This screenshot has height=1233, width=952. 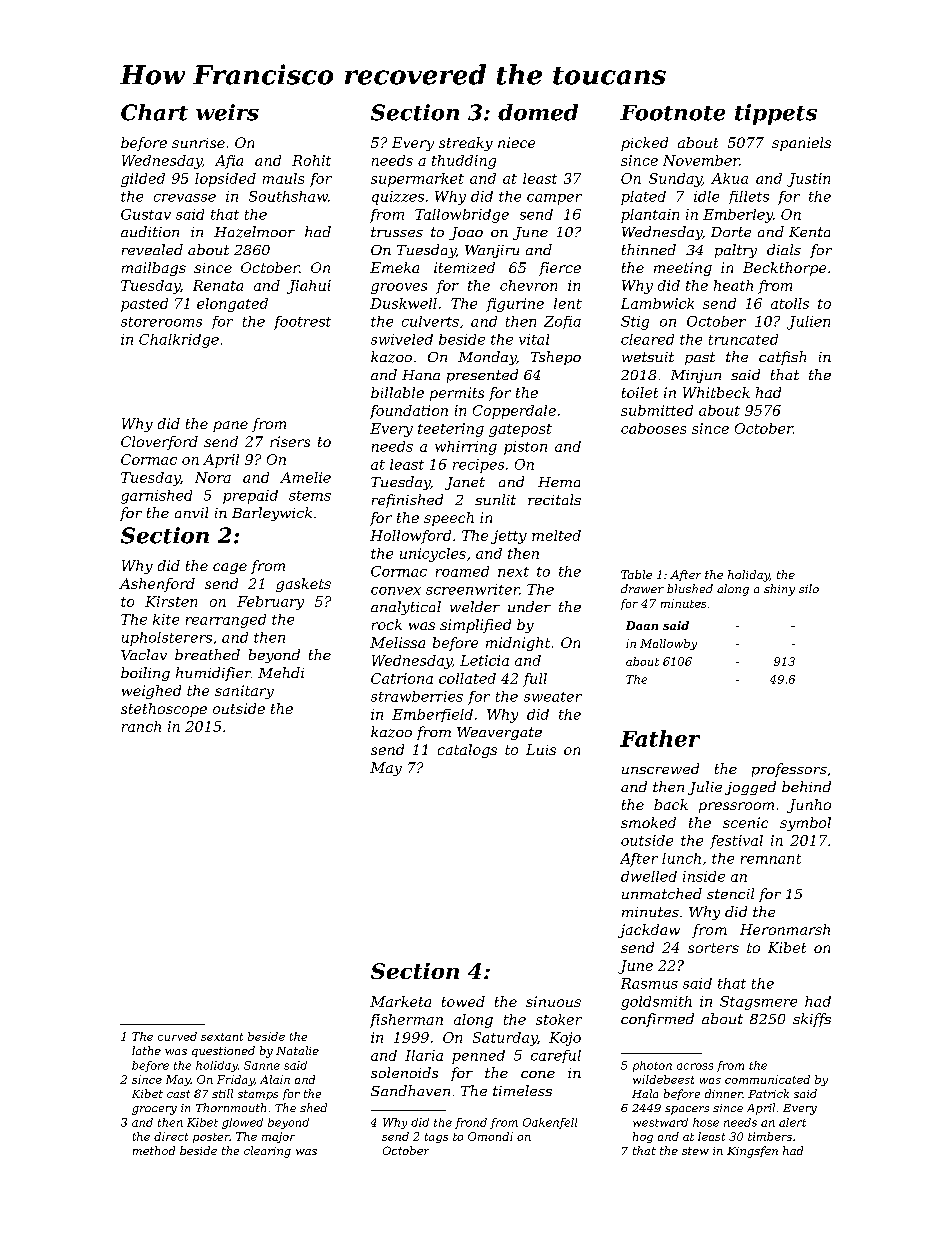 I want to click on roamed, so click(x=462, y=571).
